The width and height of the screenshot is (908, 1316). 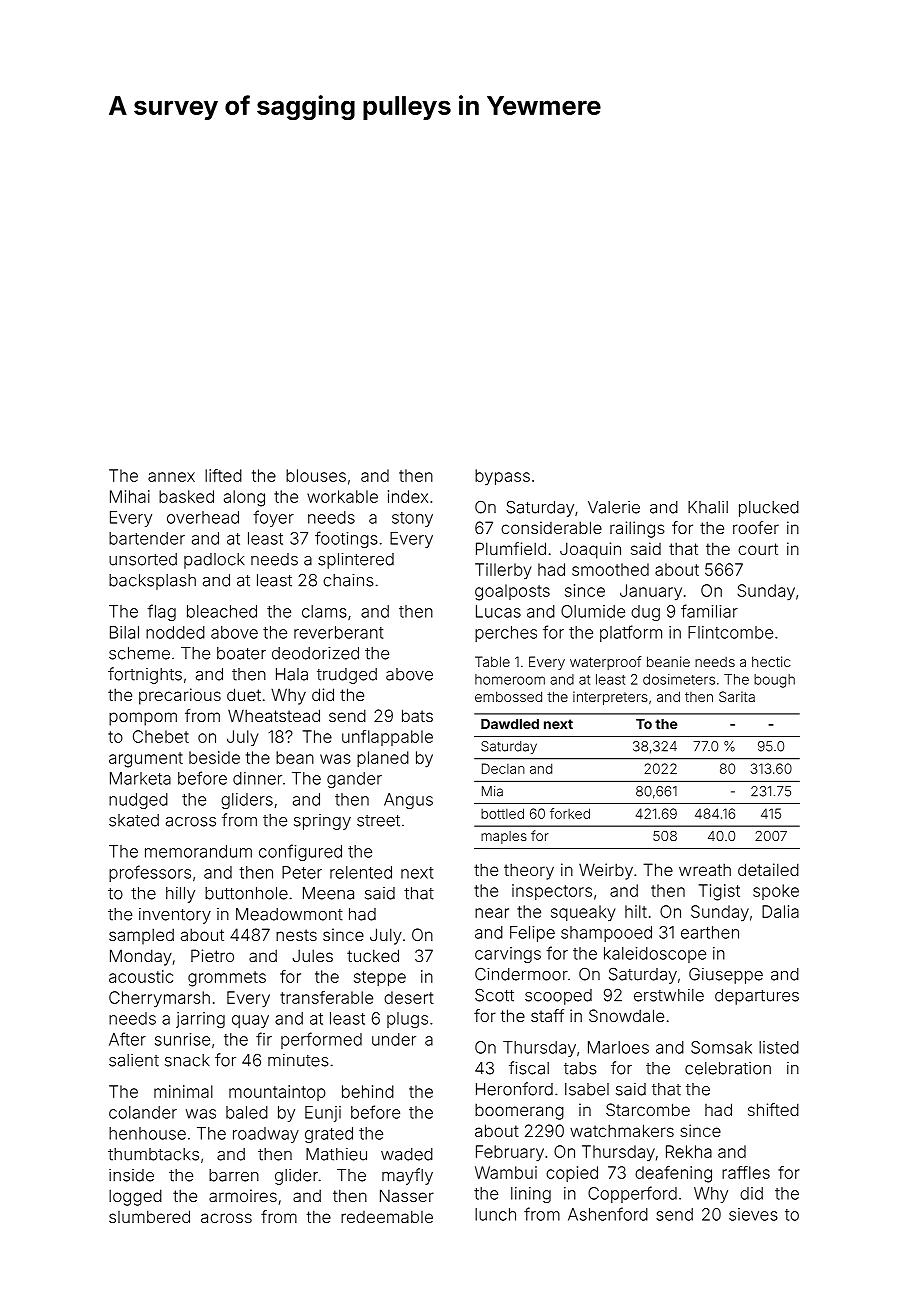 I want to click on index, so click(x=408, y=496).
